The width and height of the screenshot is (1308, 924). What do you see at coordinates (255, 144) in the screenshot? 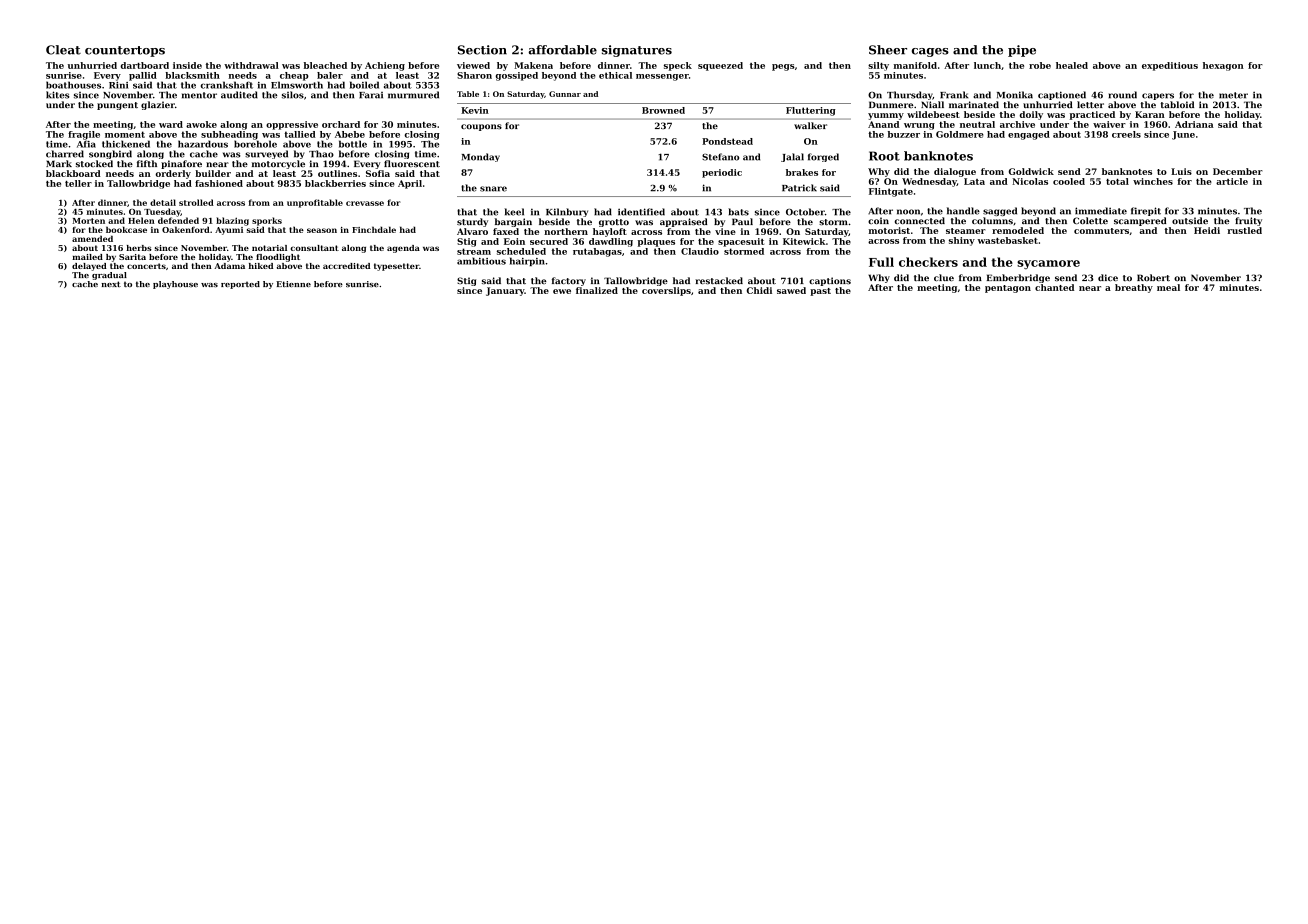
I see `borehole` at bounding box center [255, 144].
